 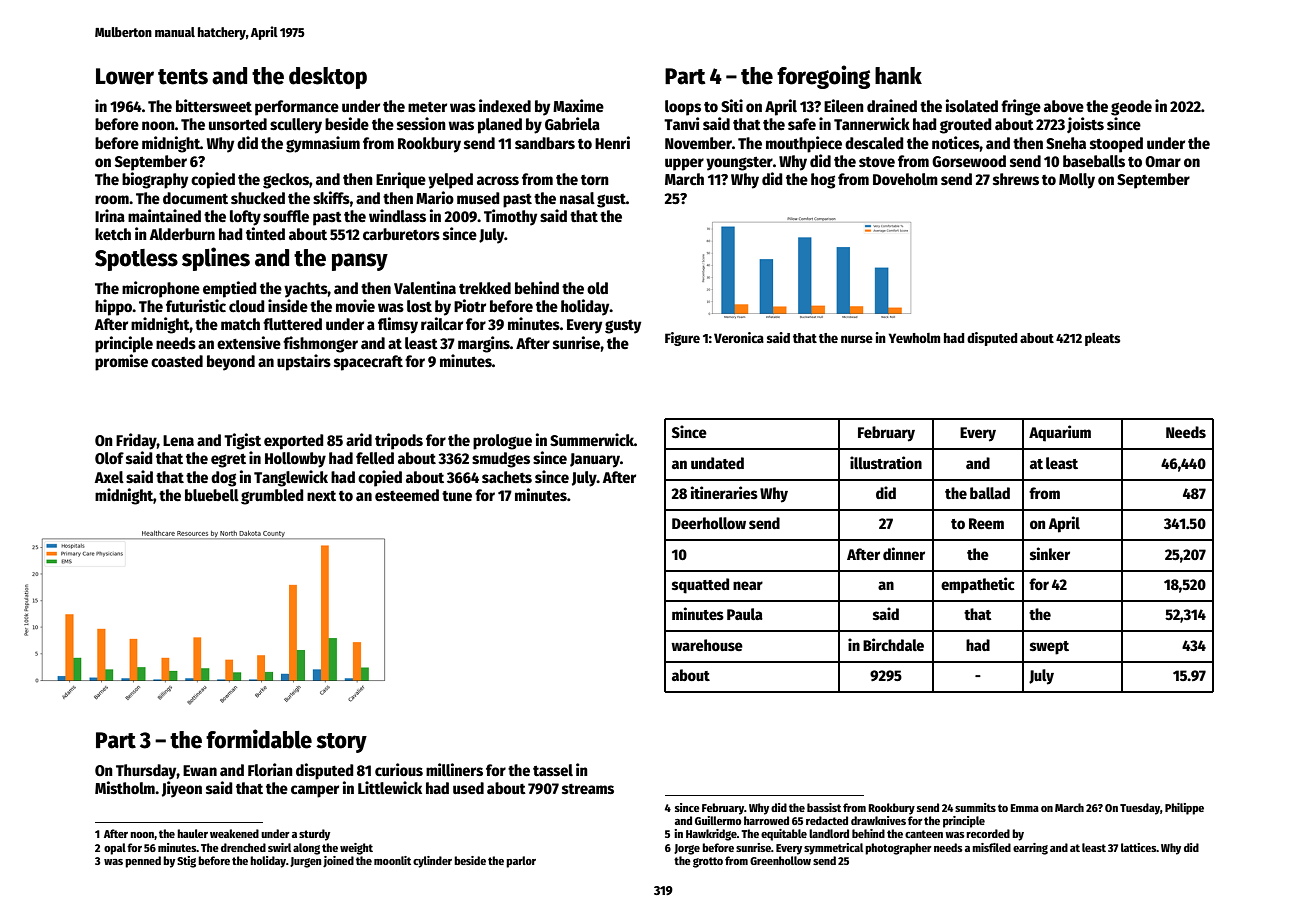 I want to click on margins, so click(x=484, y=344).
